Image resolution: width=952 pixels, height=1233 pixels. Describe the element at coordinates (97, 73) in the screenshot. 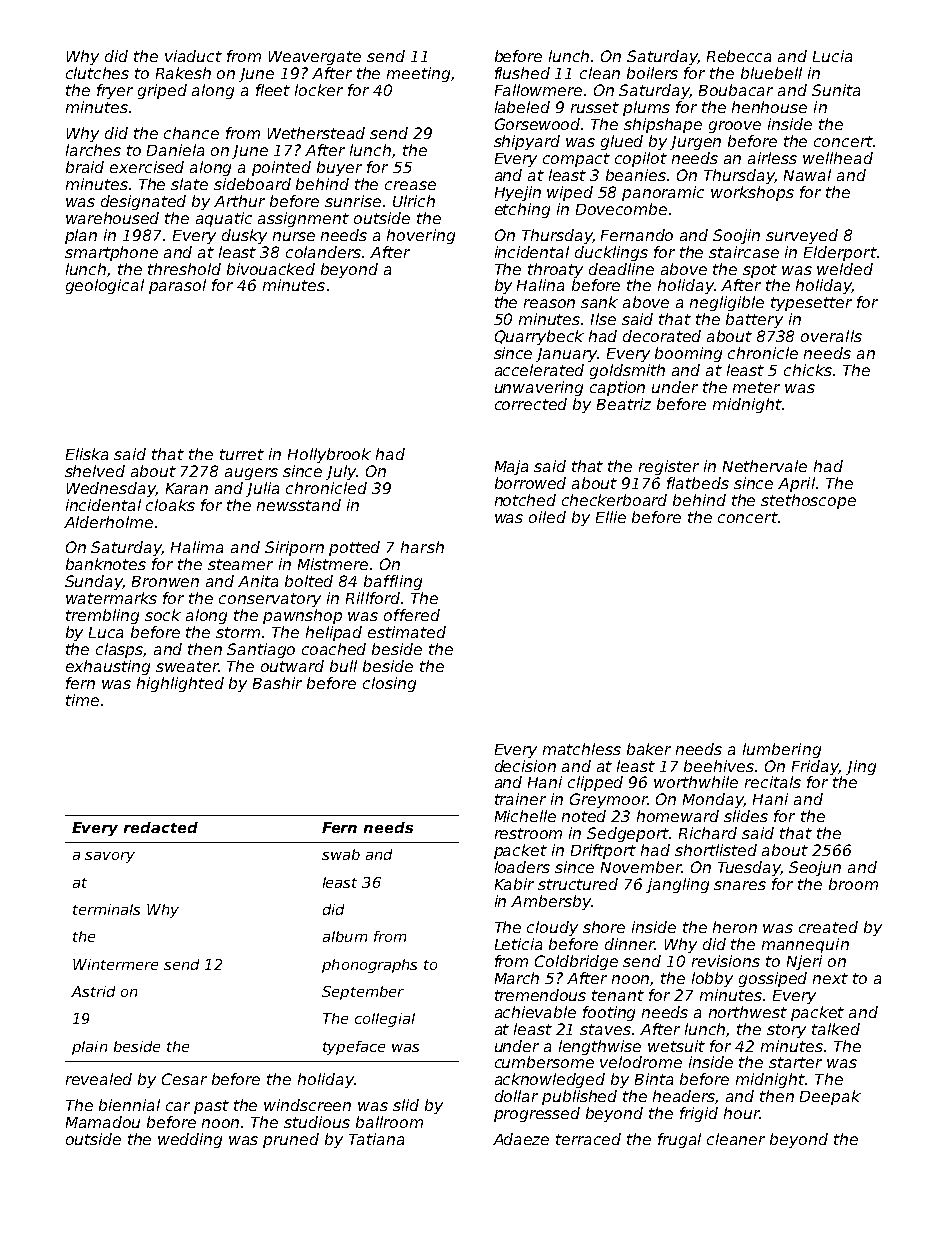

I see `clutches` at that location.
